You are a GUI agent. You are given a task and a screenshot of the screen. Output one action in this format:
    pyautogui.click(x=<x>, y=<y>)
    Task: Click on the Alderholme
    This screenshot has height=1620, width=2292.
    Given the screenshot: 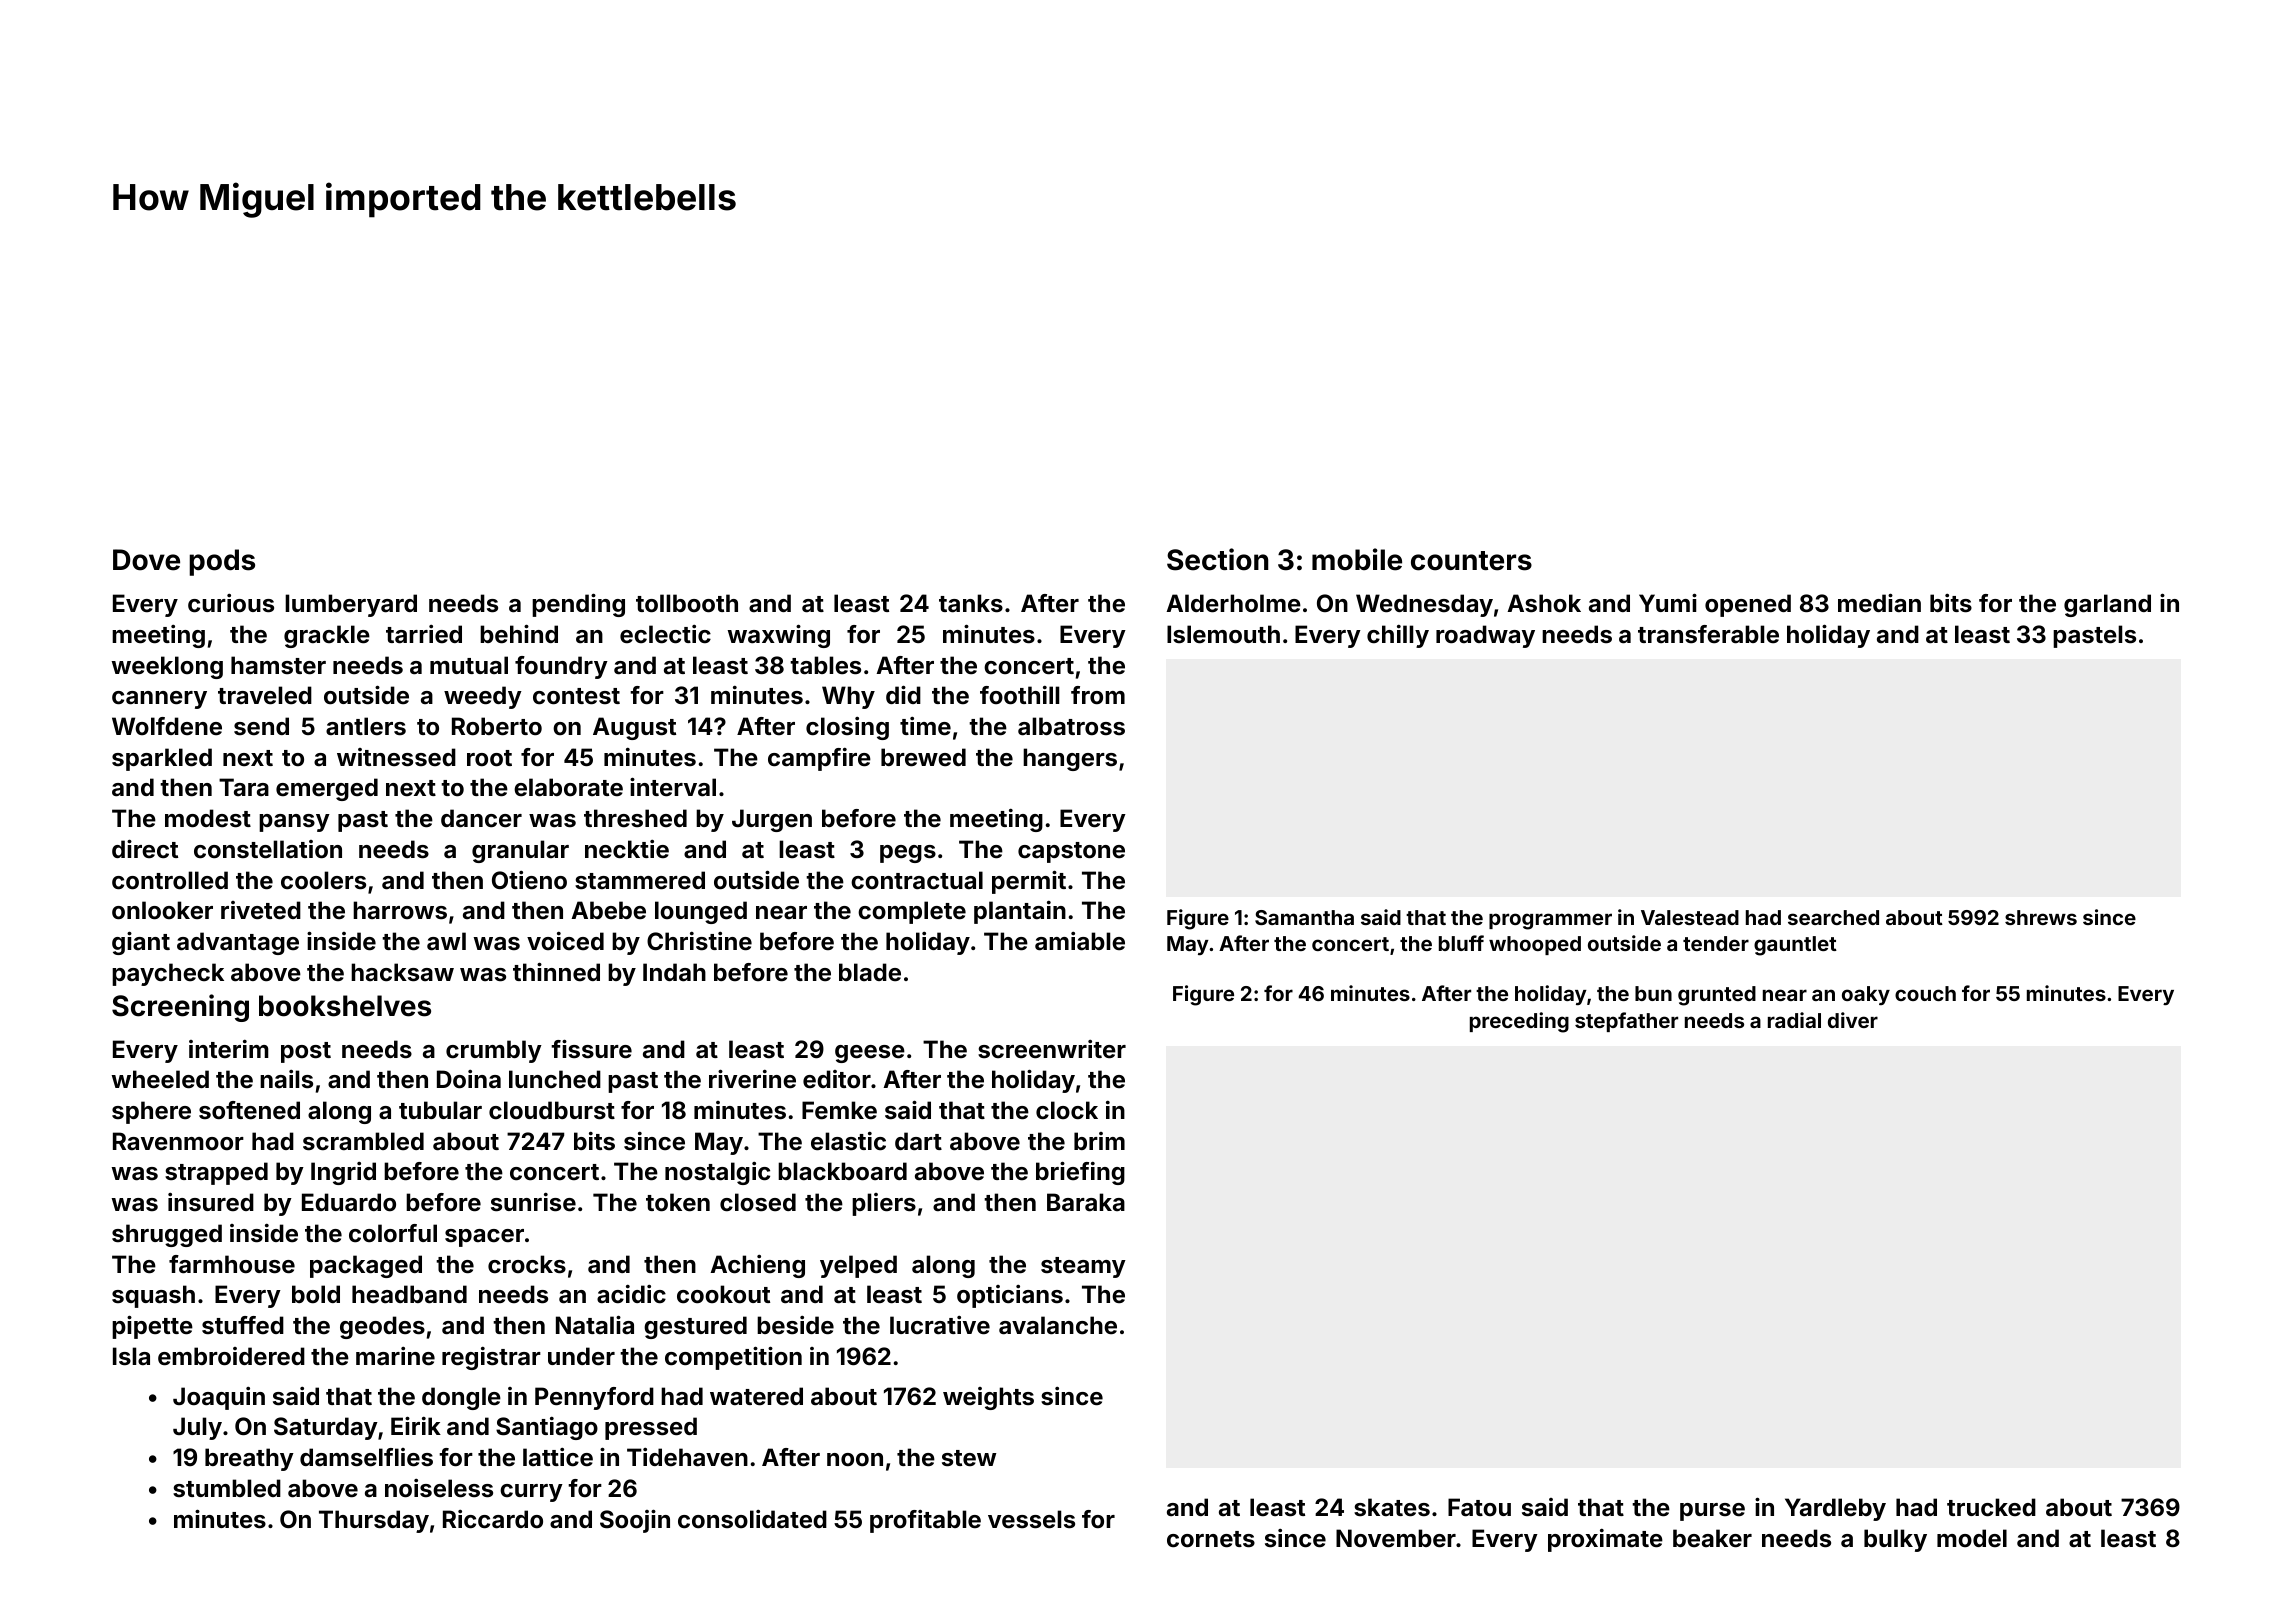 What is the action you would take?
    pyautogui.click(x=1233, y=603)
